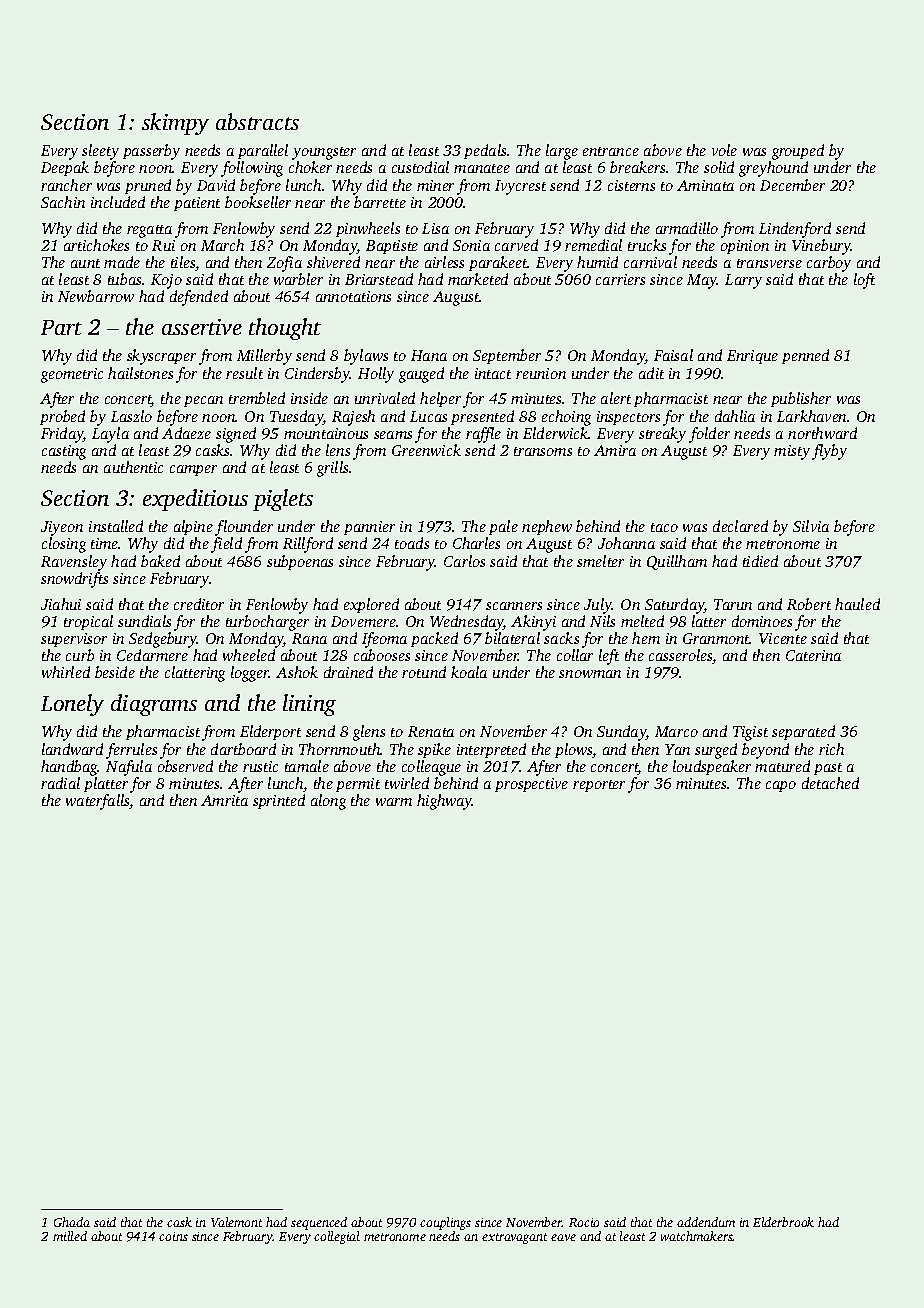 This screenshot has height=1308, width=924. Describe the element at coordinates (173, 1236) in the screenshot. I see `coins` at that location.
